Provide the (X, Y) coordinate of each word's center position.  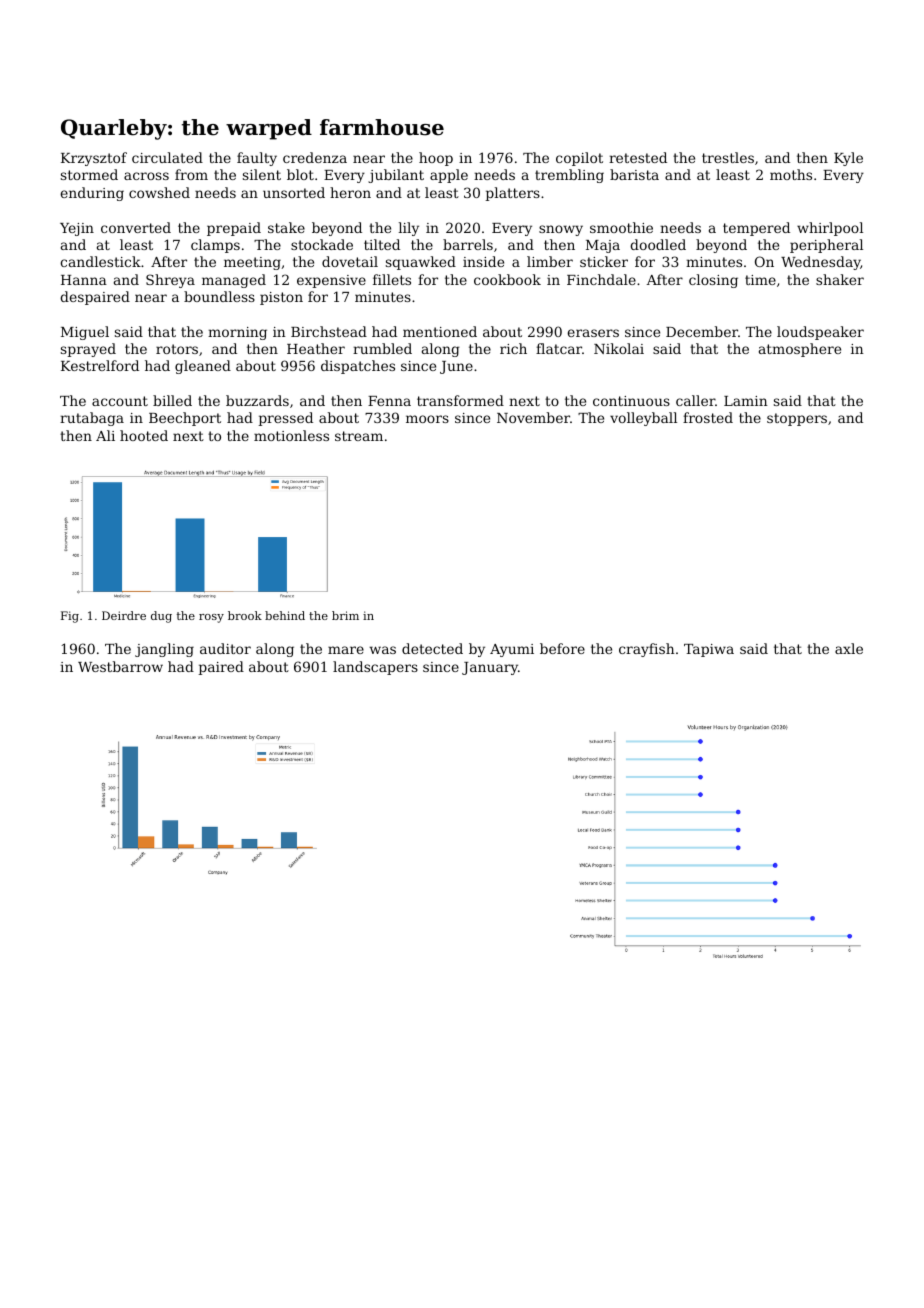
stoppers (797, 419)
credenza (315, 157)
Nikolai (619, 348)
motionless (291, 435)
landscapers (375, 668)
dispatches (358, 367)
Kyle (848, 159)
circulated (167, 157)
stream (359, 436)
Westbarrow (120, 666)
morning (237, 333)
